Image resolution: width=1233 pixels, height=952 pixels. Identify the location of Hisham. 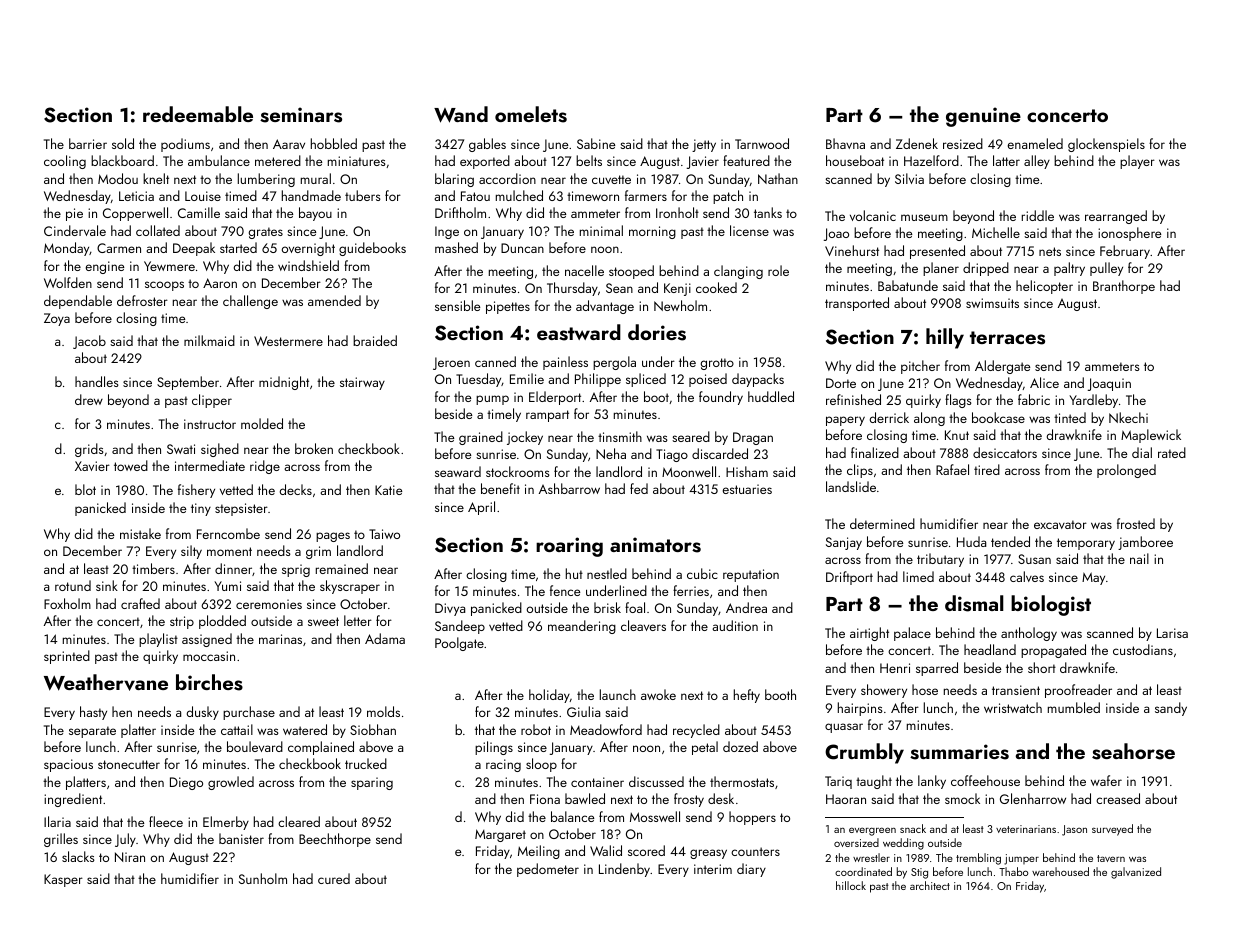
(747, 471).
